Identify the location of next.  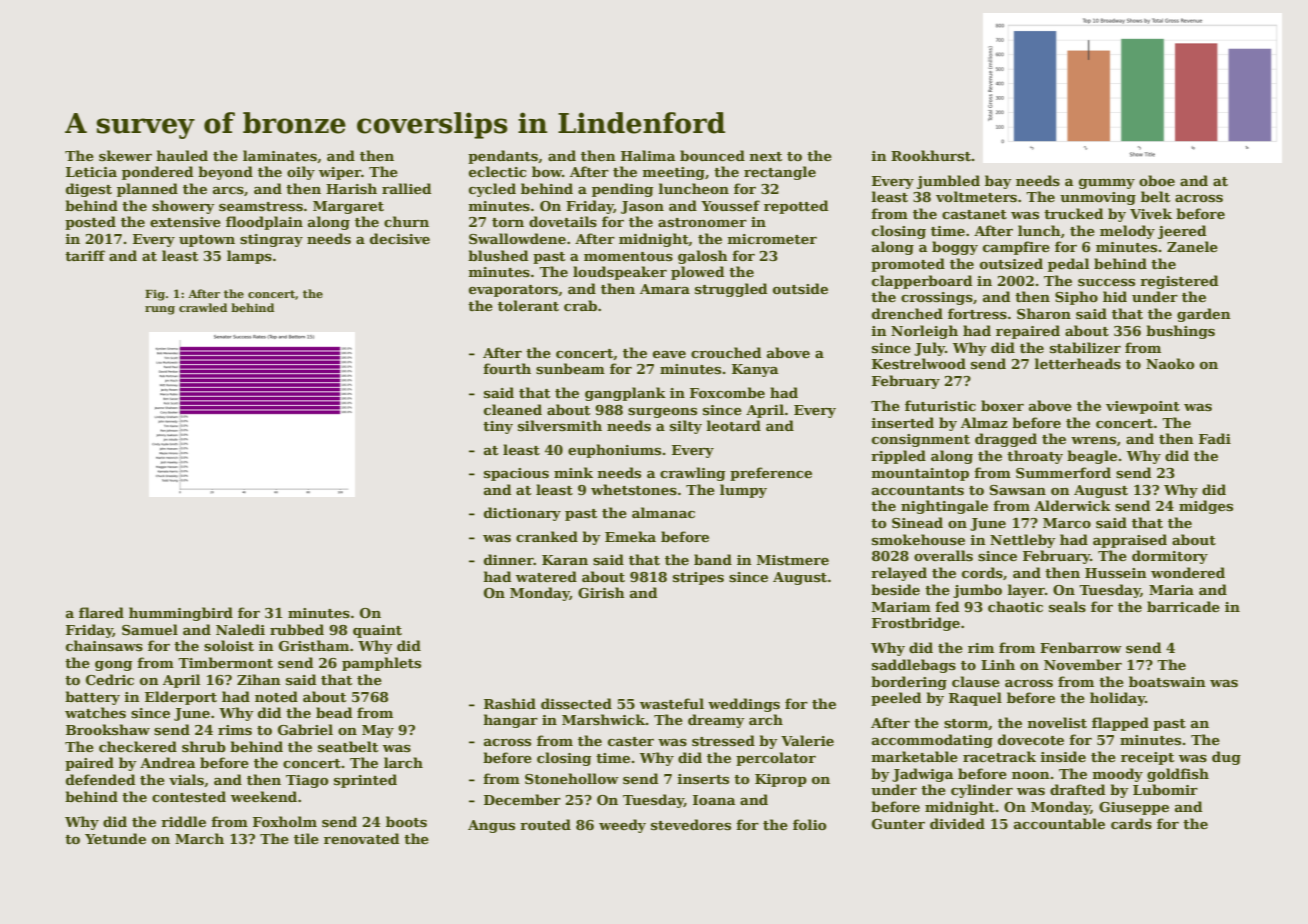
(766, 156).
